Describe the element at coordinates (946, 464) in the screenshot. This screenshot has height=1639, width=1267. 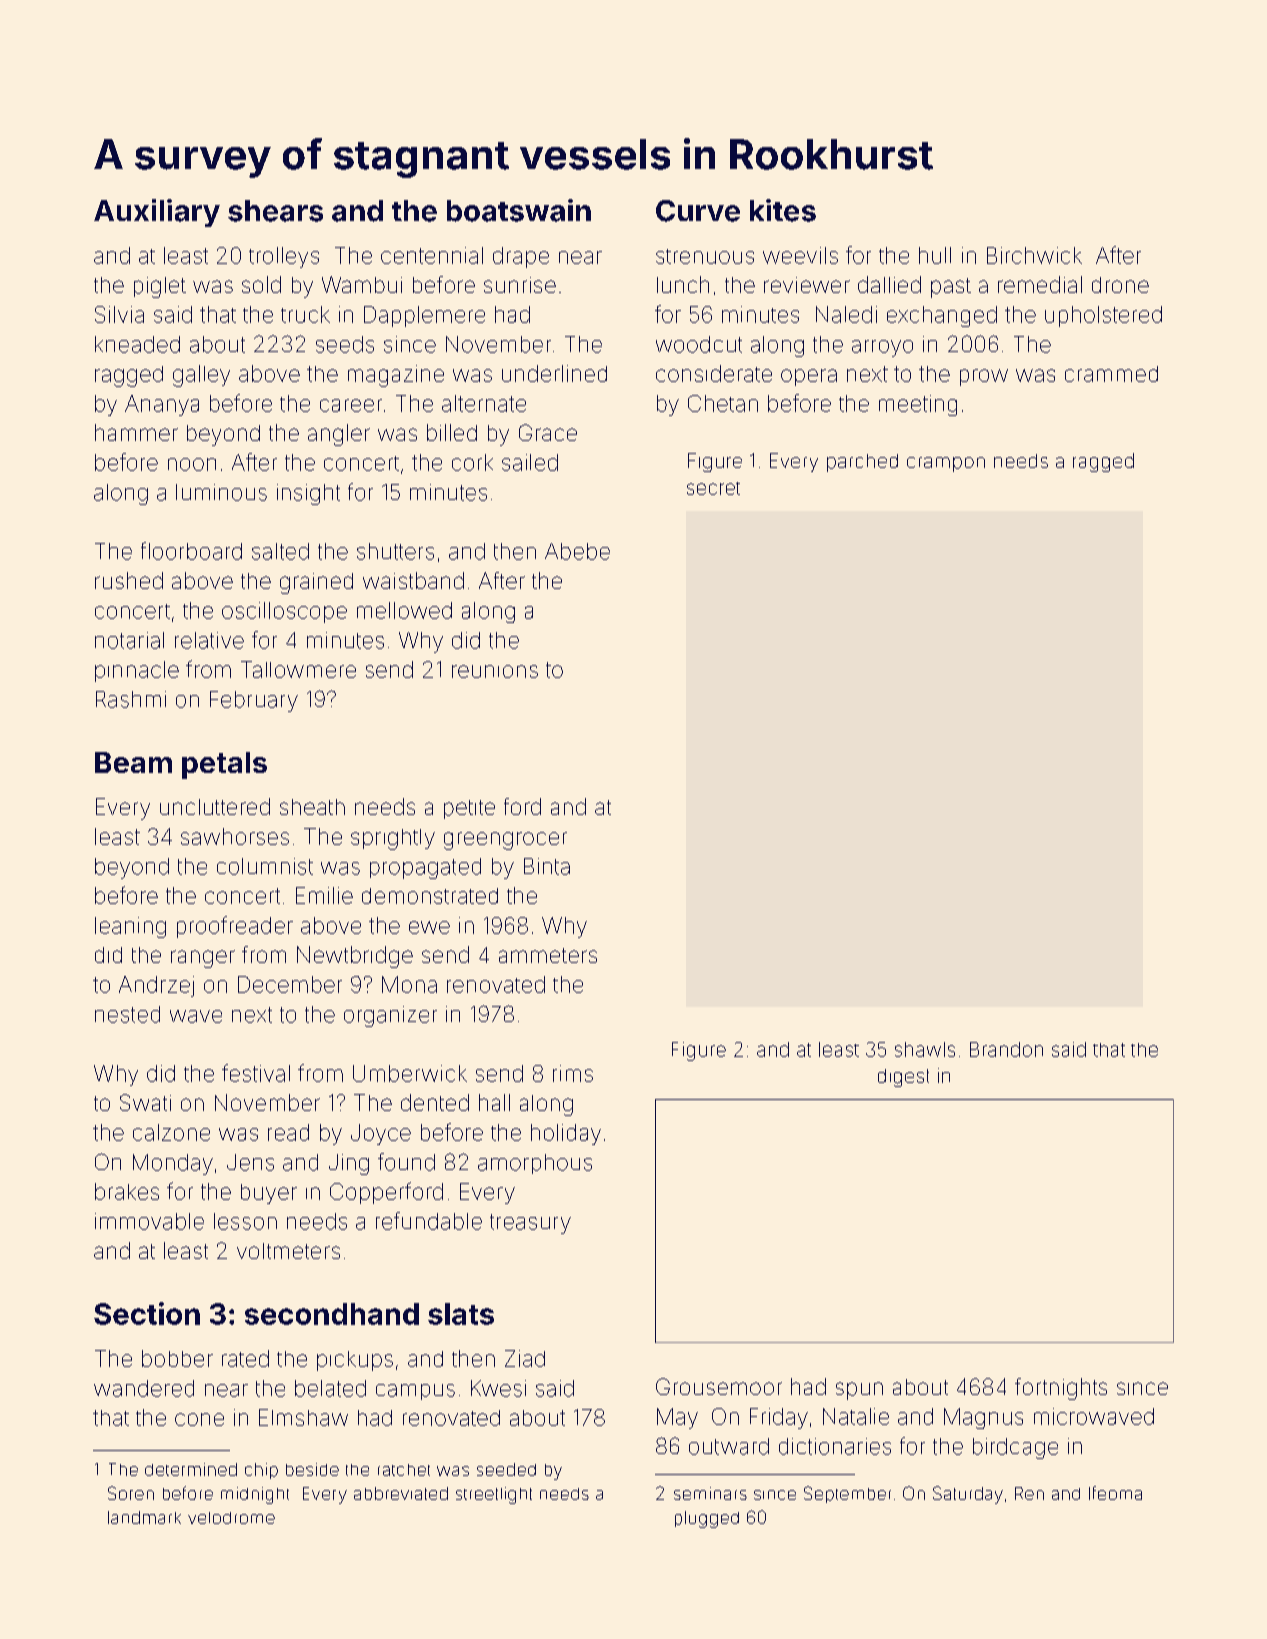
I see `crampon` at that location.
